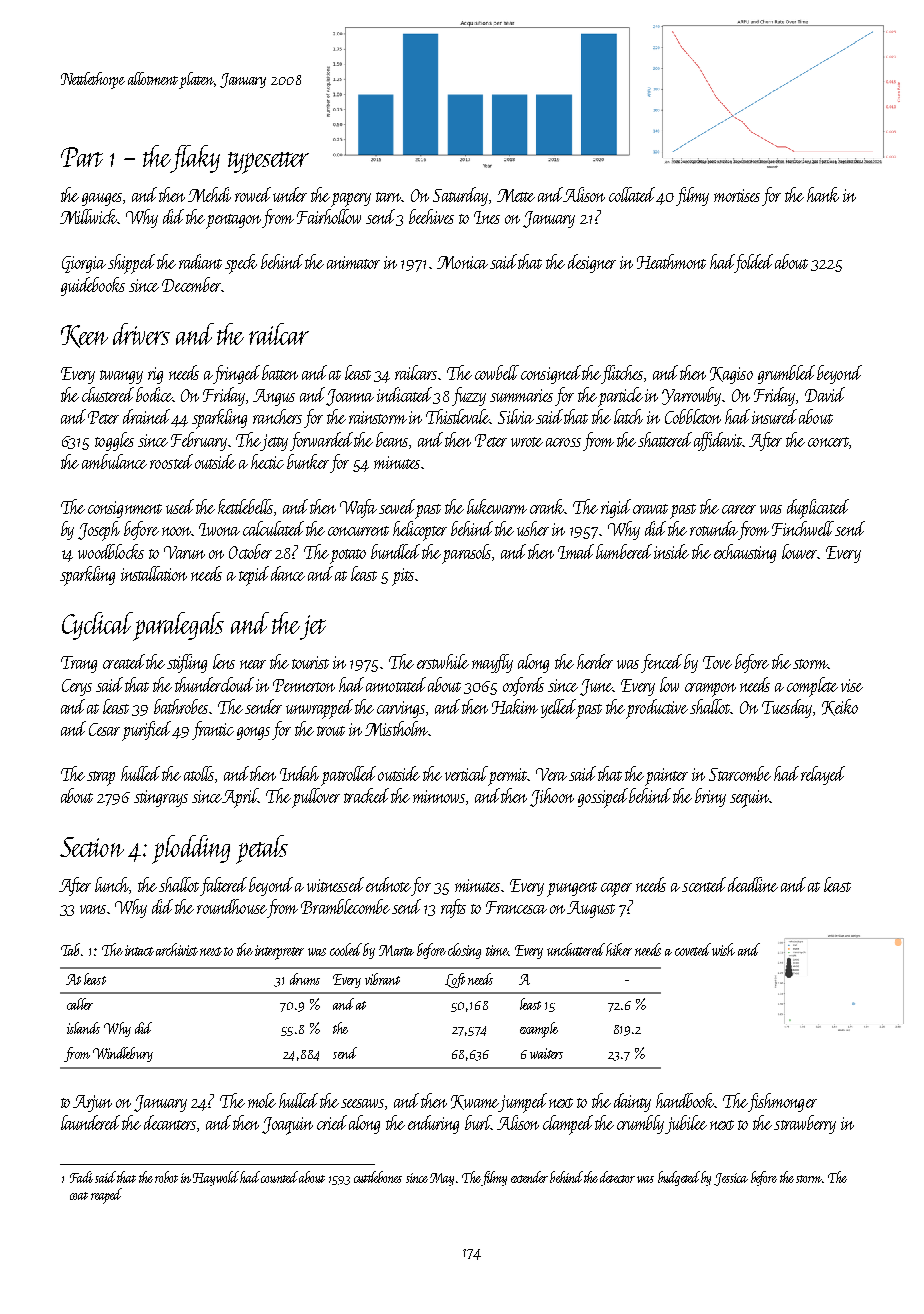  Describe the element at coordinates (200, 261) in the image. I see `radiant` at that location.
